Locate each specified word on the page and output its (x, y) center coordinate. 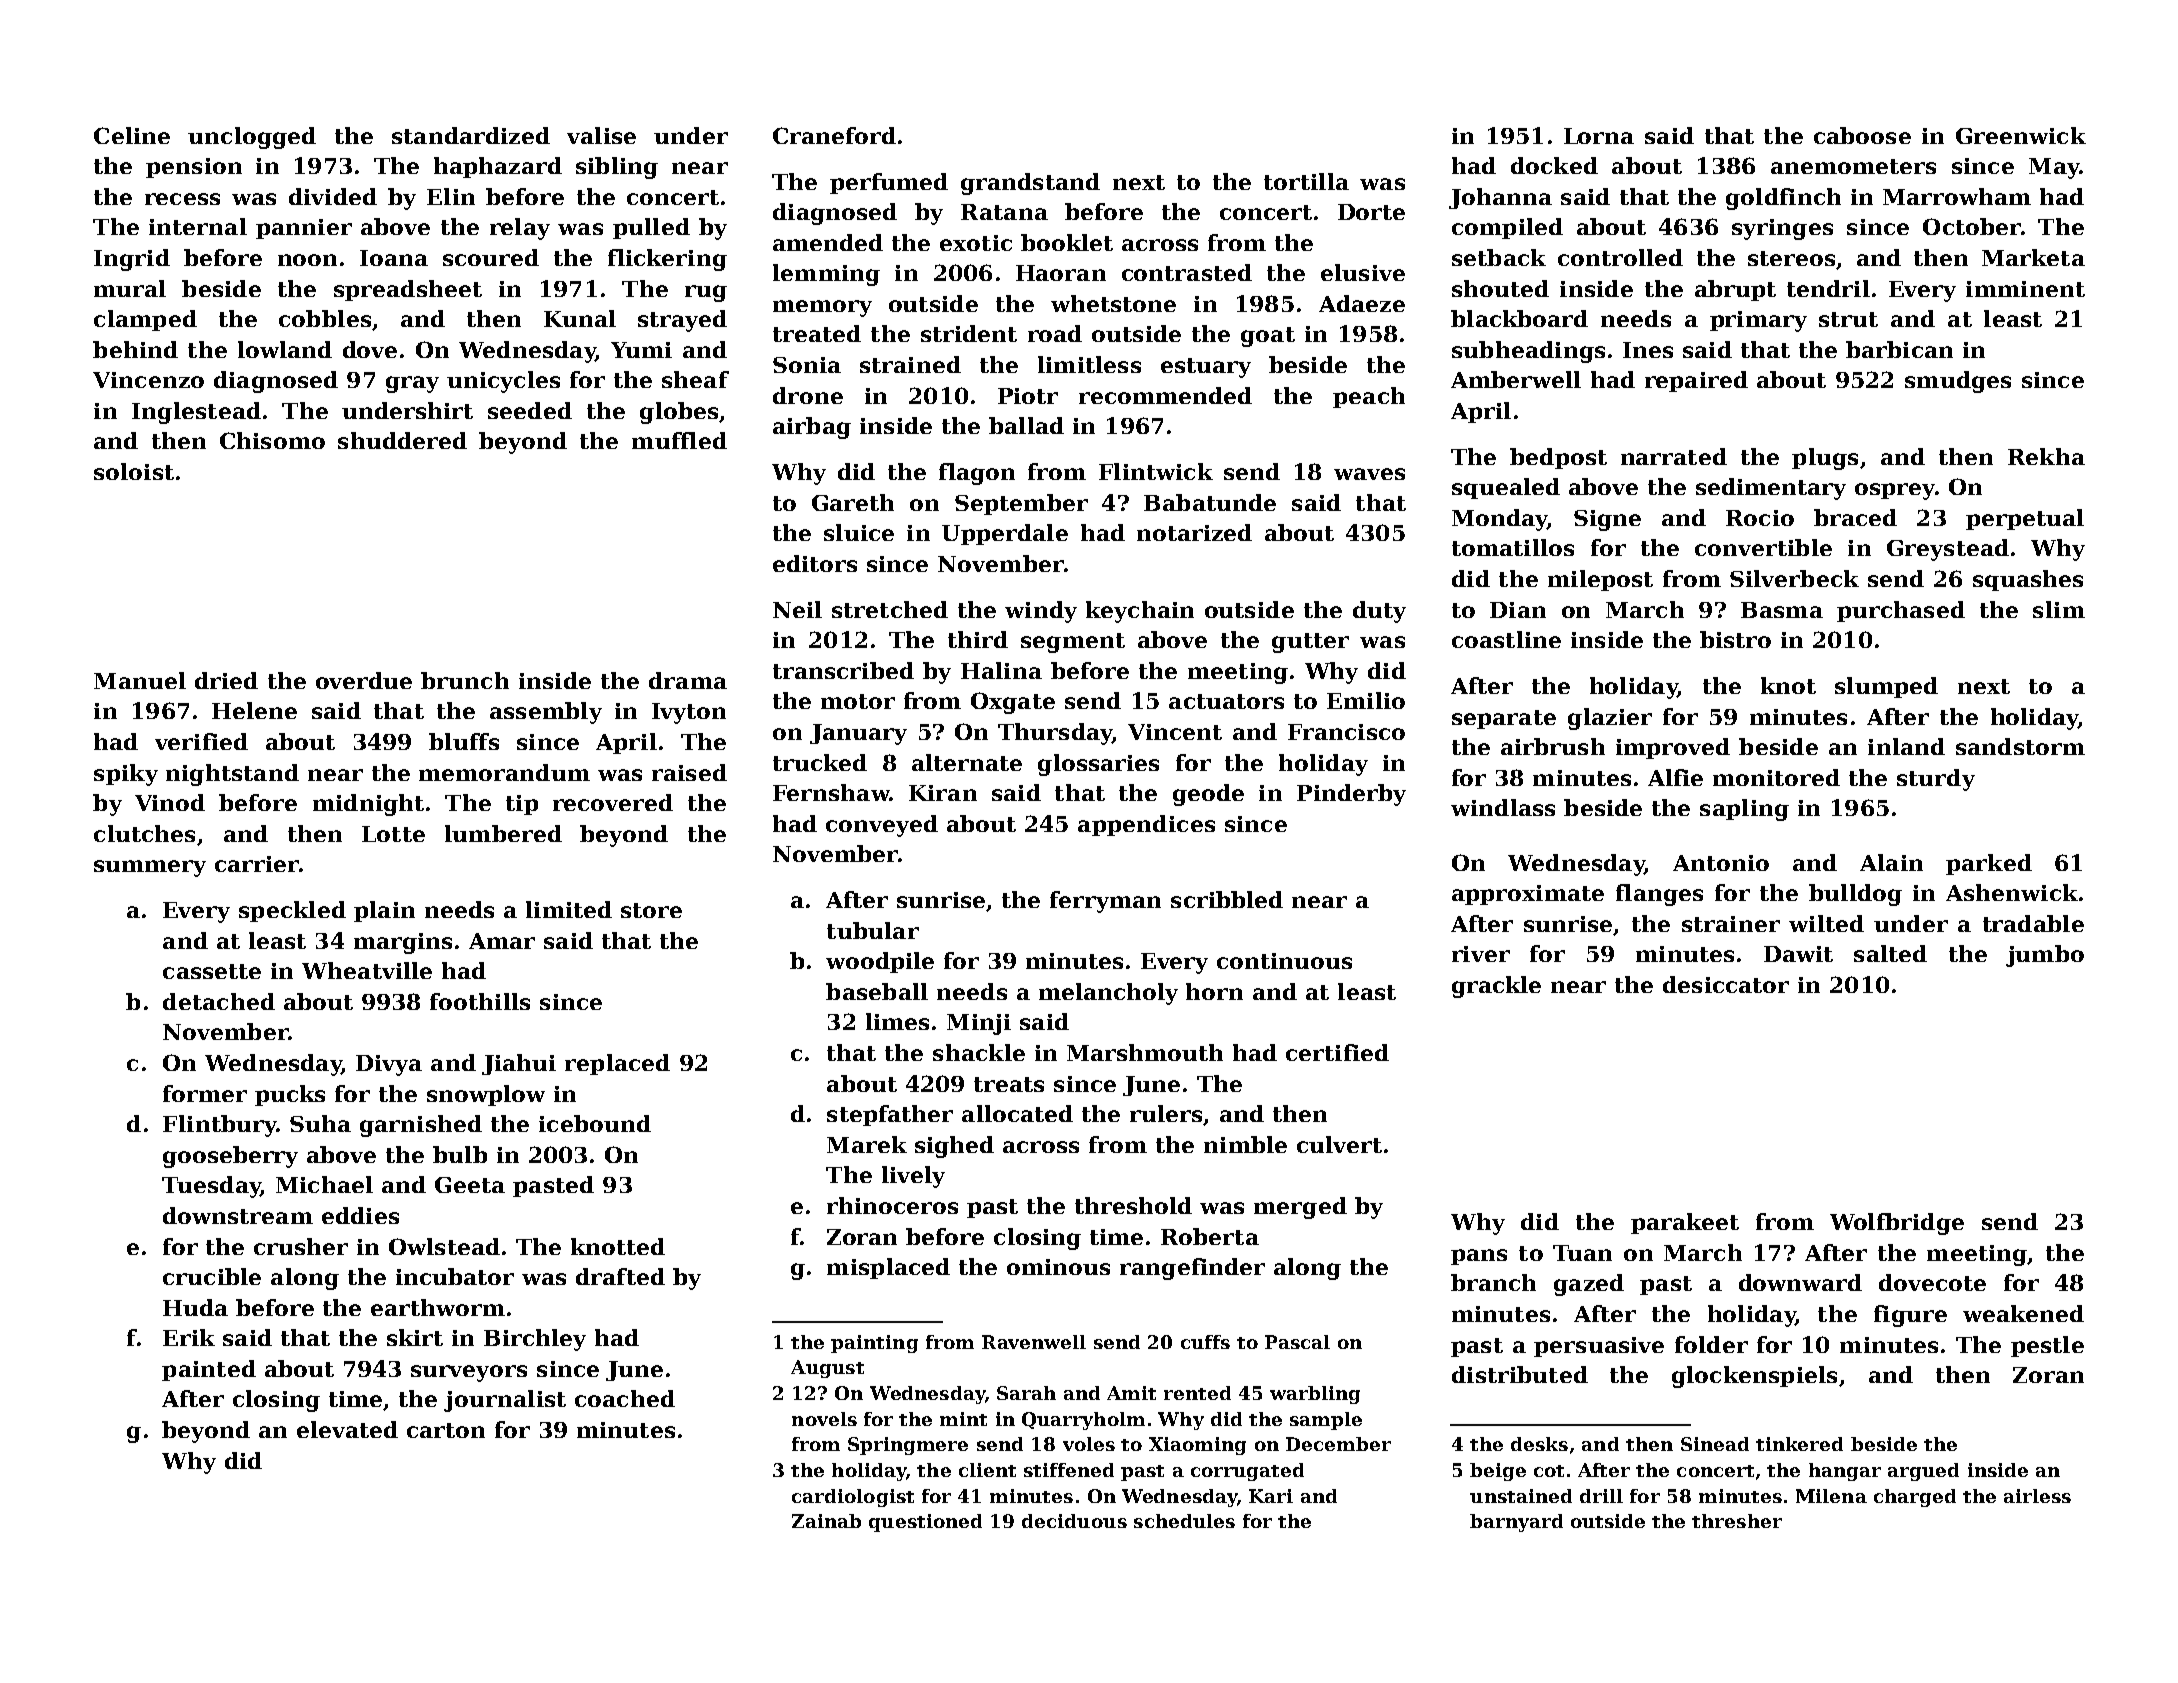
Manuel (140, 680)
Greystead (1948, 550)
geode (1208, 795)
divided (333, 196)
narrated (1674, 456)
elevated (347, 1429)
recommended (1165, 395)
